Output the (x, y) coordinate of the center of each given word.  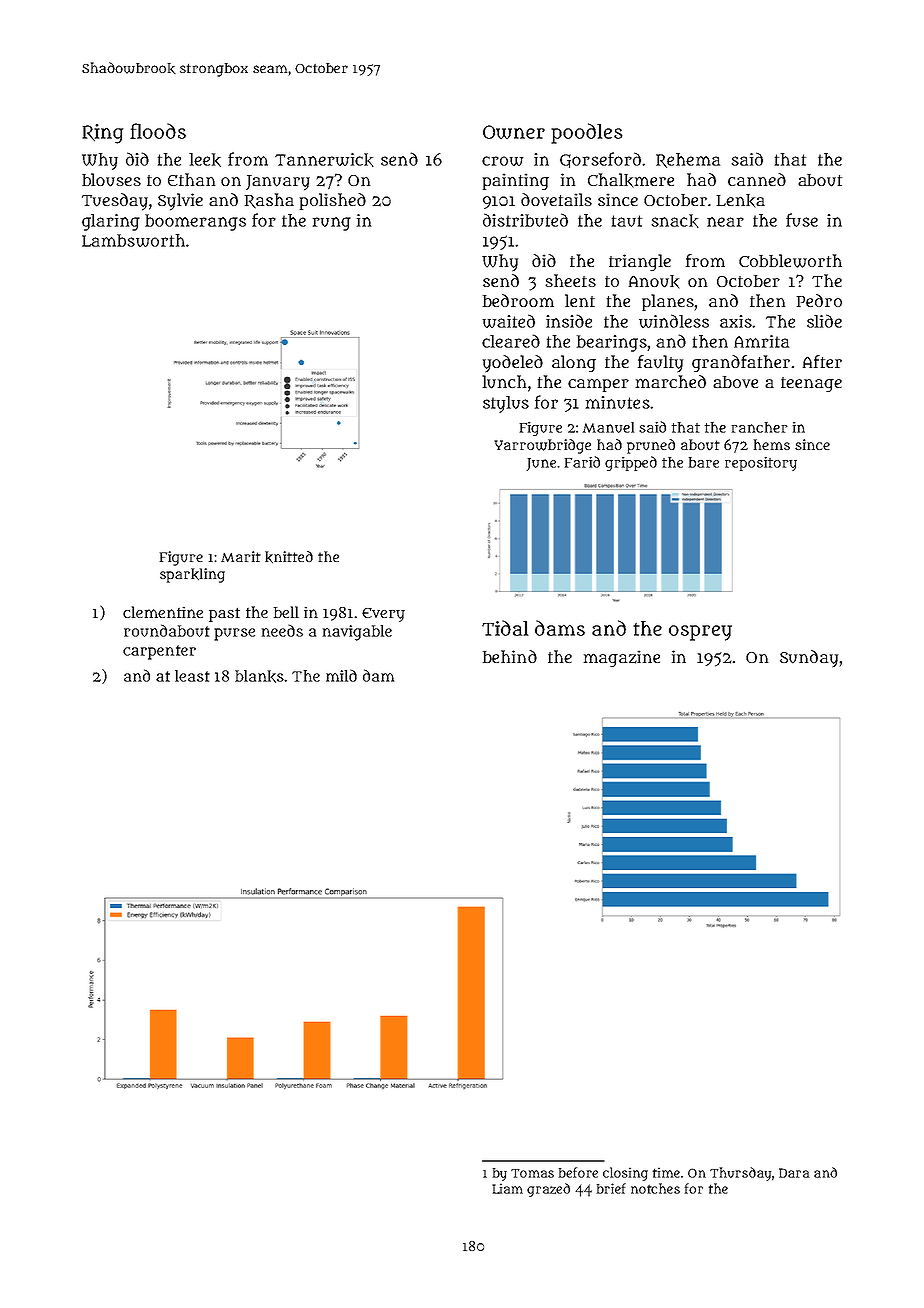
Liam (507, 1188)
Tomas (532, 1173)
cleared (511, 341)
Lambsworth (133, 240)
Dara (794, 1173)
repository (761, 464)
